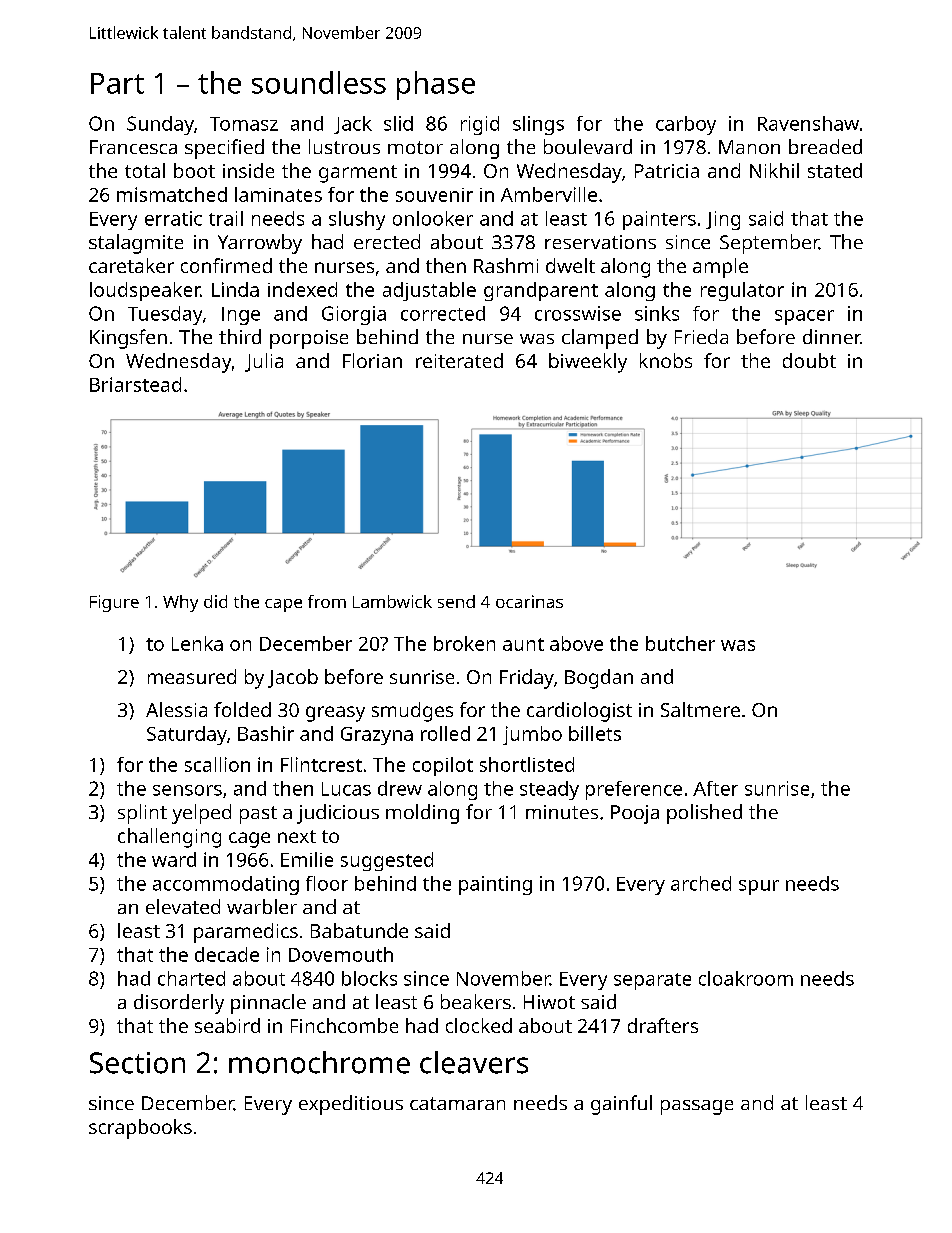 The image size is (952, 1233). I want to click on trail, so click(226, 218).
